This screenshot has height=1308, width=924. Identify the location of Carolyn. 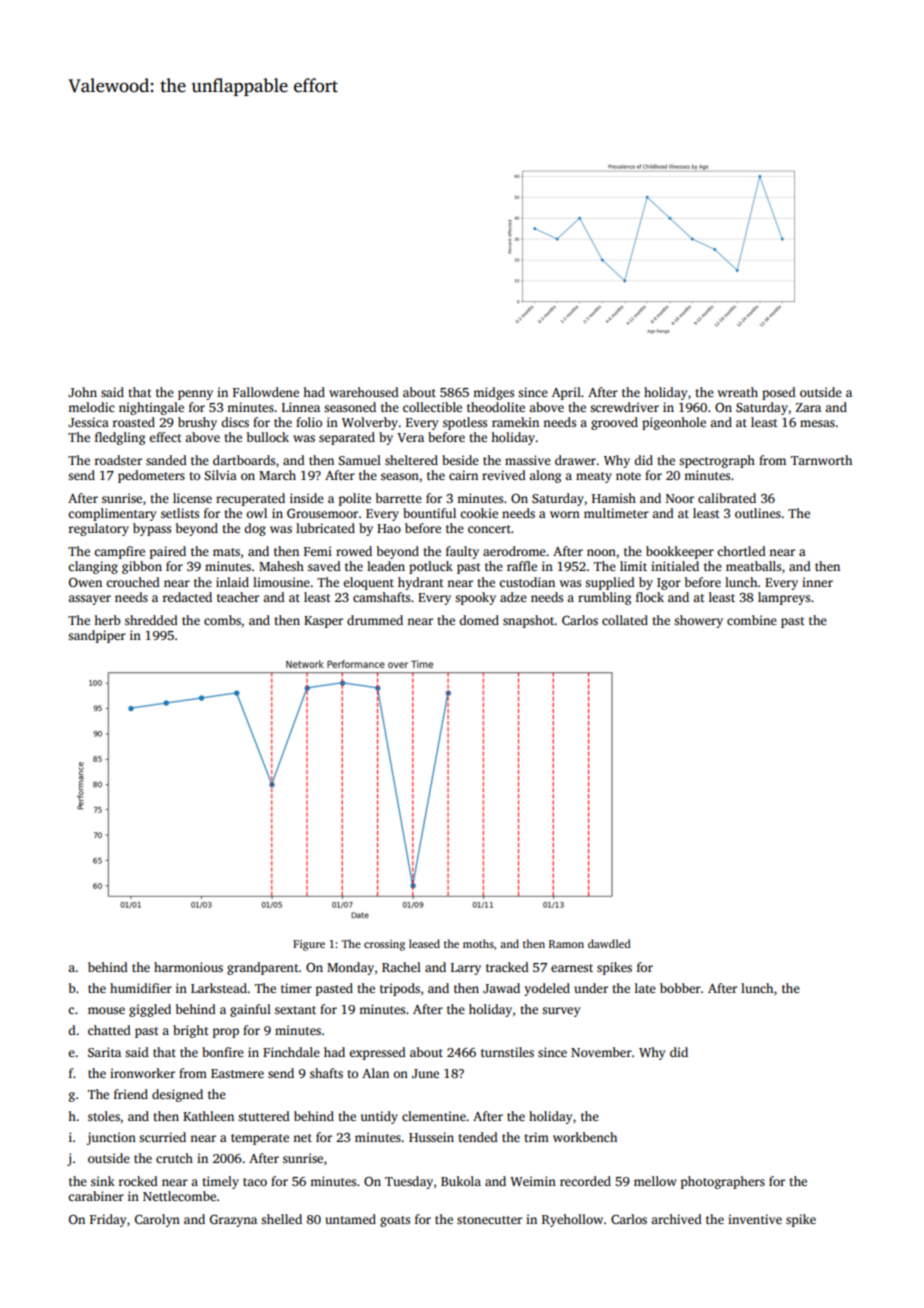
(157, 1220).
